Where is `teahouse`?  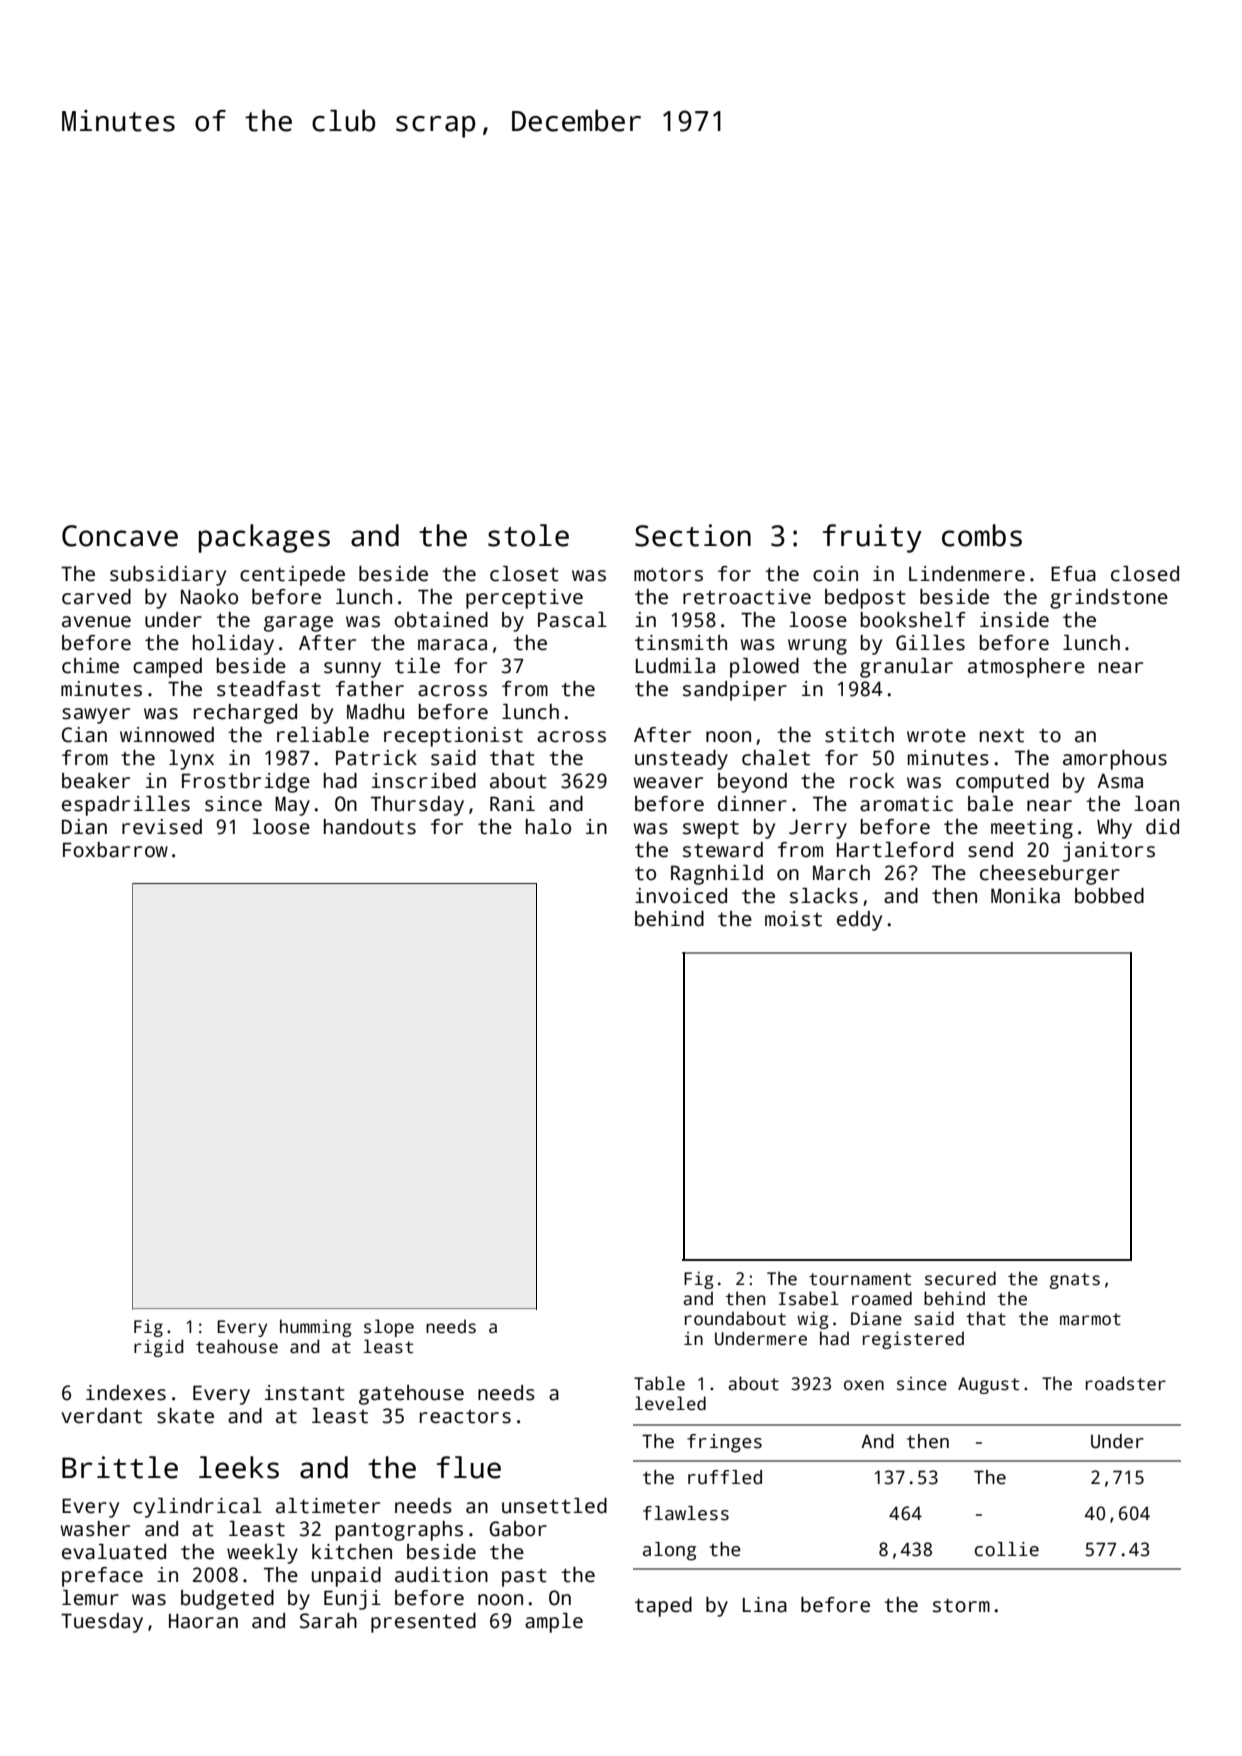
teahouse is located at coordinates (237, 1346).
